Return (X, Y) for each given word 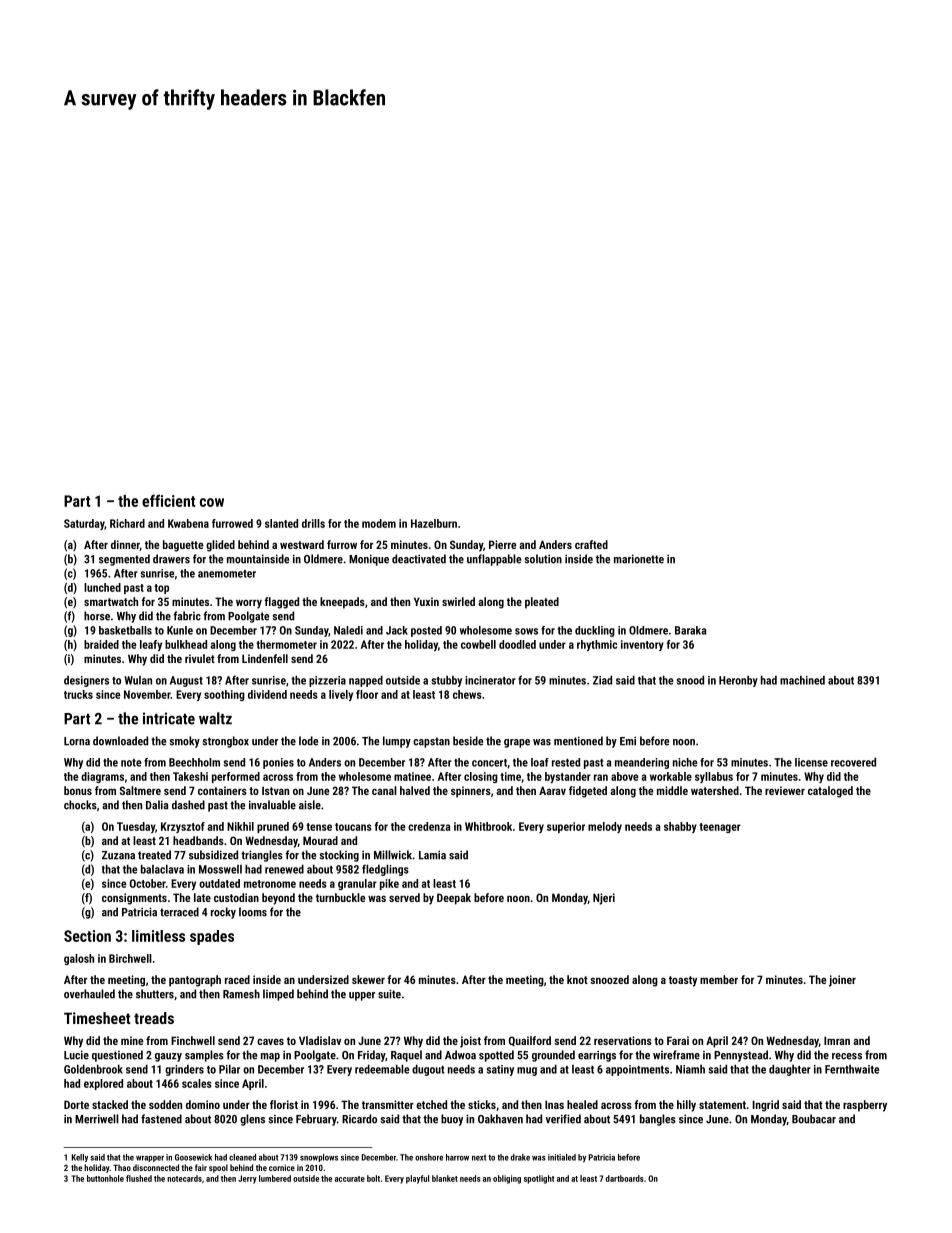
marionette (639, 559)
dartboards (625, 1178)
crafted (591, 544)
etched (431, 1104)
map (270, 1057)
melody (605, 827)
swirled (458, 601)
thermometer (286, 644)
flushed (139, 1178)
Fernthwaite (852, 1069)
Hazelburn (434, 523)
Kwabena (188, 523)
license (811, 762)
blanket (445, 1178)
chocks (80, 805)
